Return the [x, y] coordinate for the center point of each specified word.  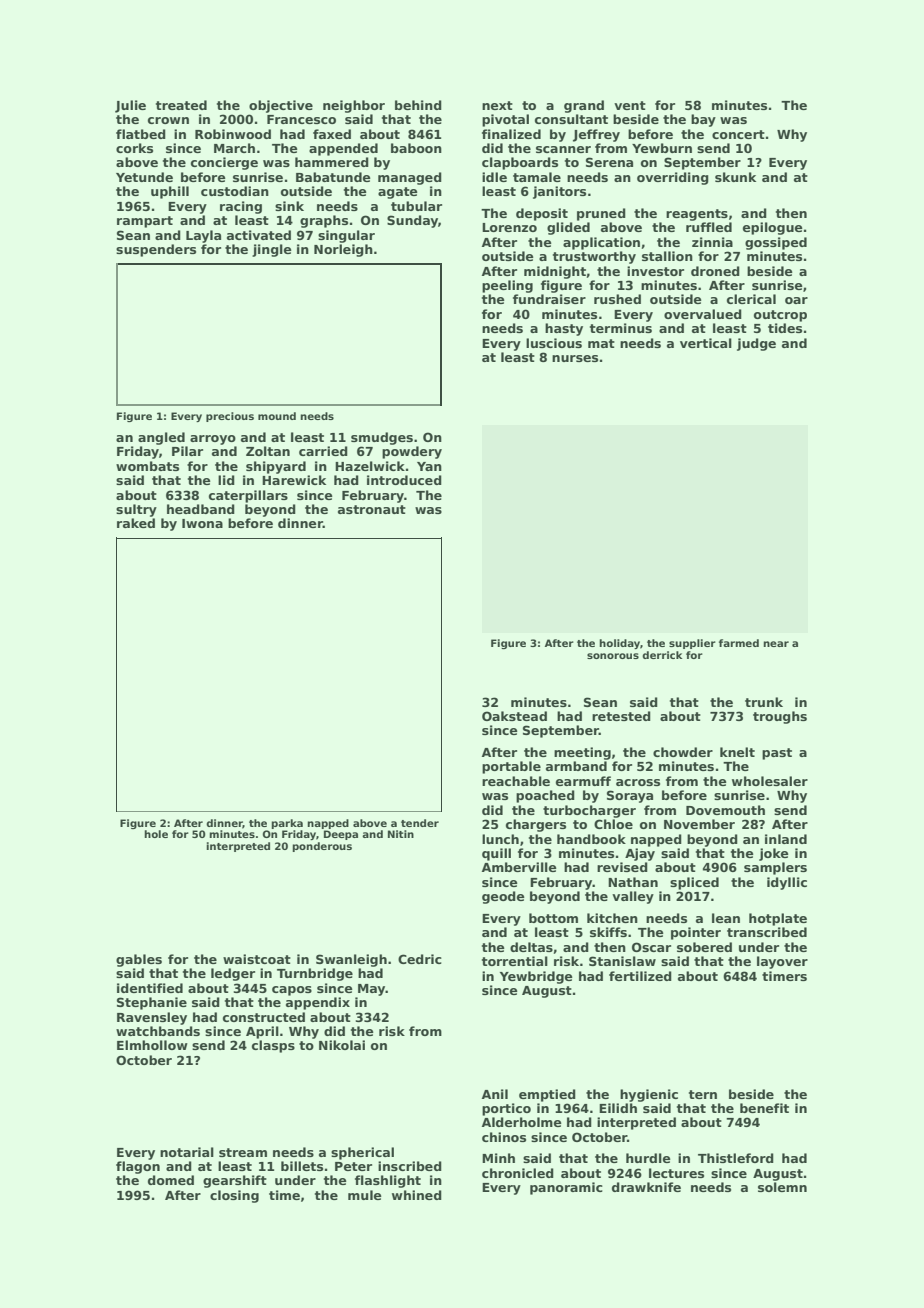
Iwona [202, 523]
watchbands [158, 1031]
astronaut [372, 509]
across [638, 782]
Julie [130, 106]
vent [630, 105]
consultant [571, 119]
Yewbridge [536, 977]
